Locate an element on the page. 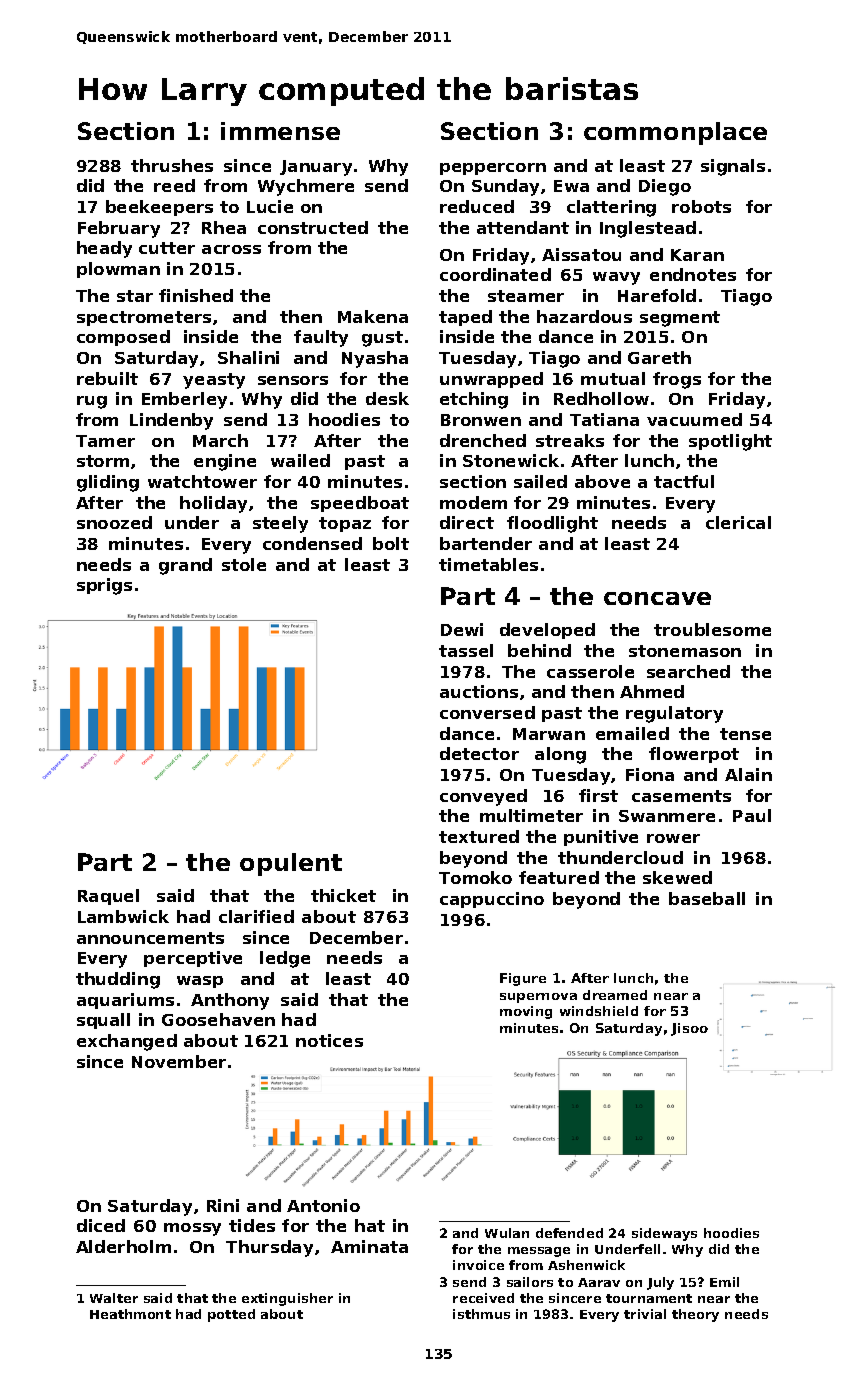 The image size is (849, 1400). sideways is located at coordinates (664, 1234).
